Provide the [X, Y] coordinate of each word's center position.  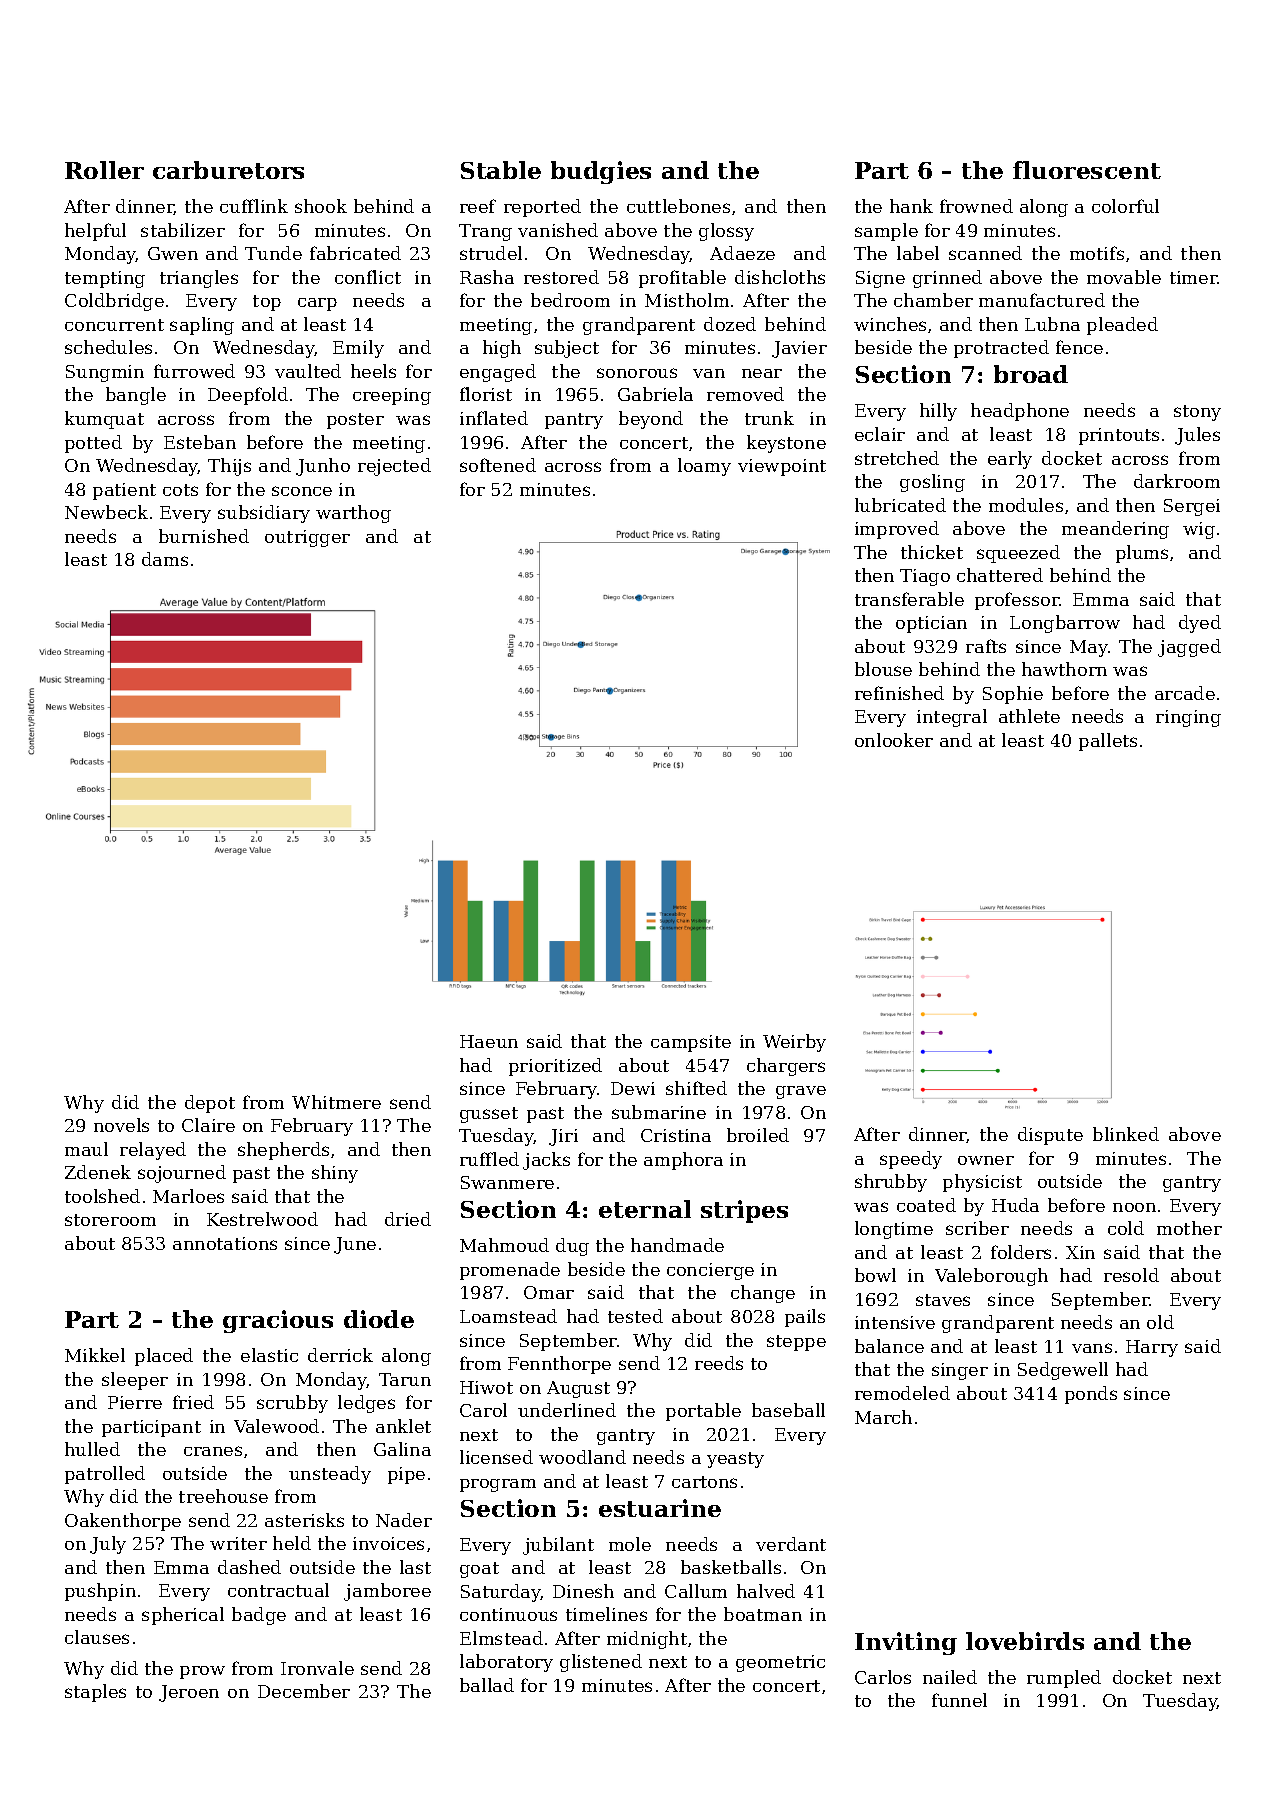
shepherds [283, 1151]
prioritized [555, 1067]
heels [373, 371]
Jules [1197, 436]
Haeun [489, 1041]
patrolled [105, 1475]
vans [1092, 1348]
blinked [1126, 1134]
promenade [510, 1271]
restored [561, 277]
